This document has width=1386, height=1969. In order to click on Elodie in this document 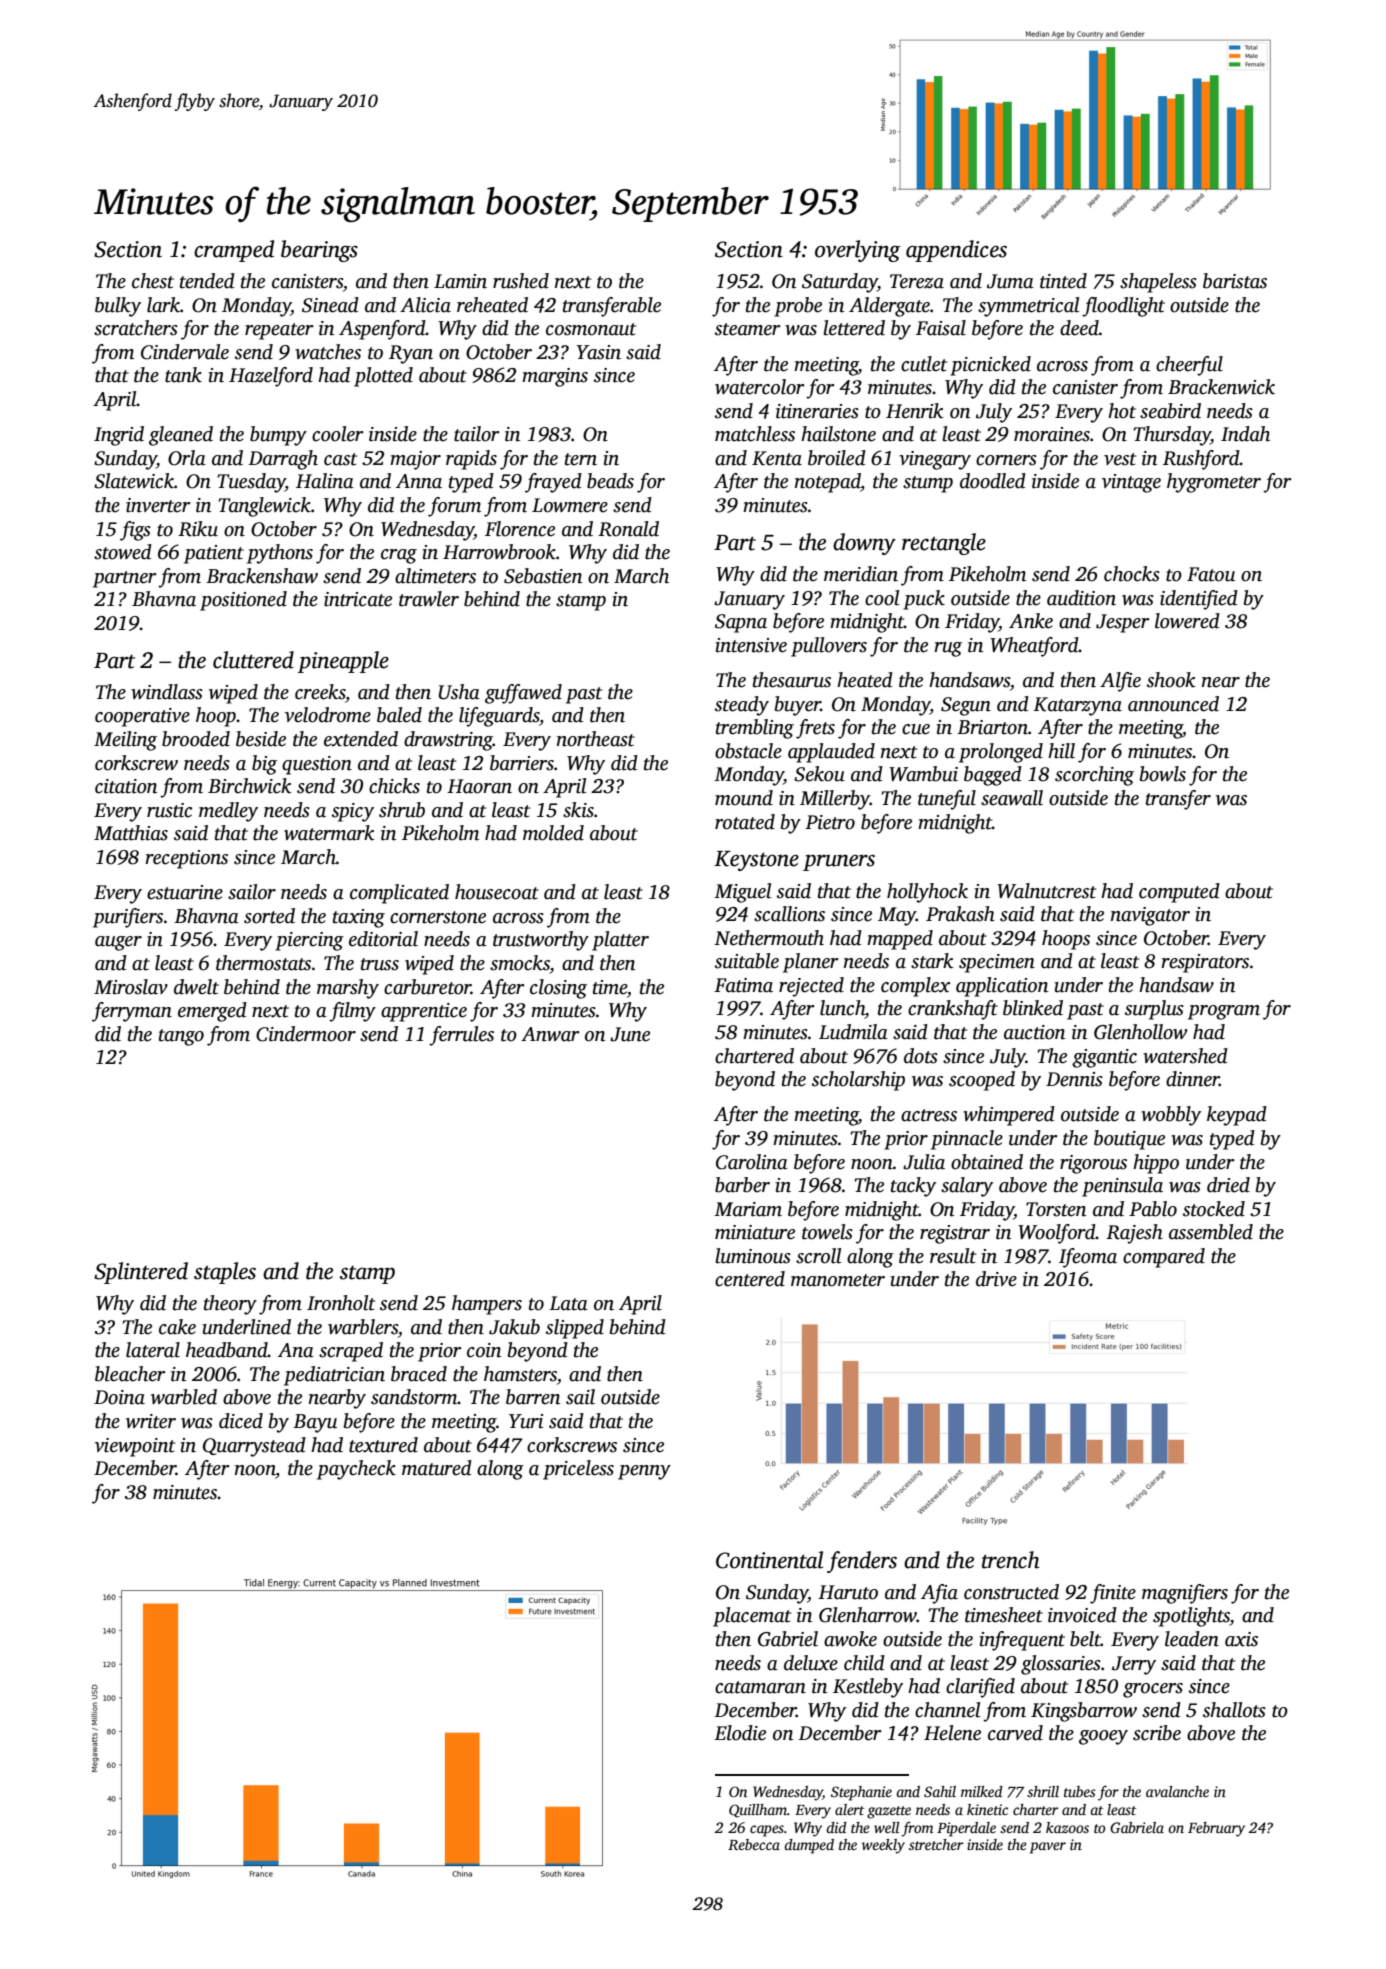, I will do `click(740, 1733)`.
